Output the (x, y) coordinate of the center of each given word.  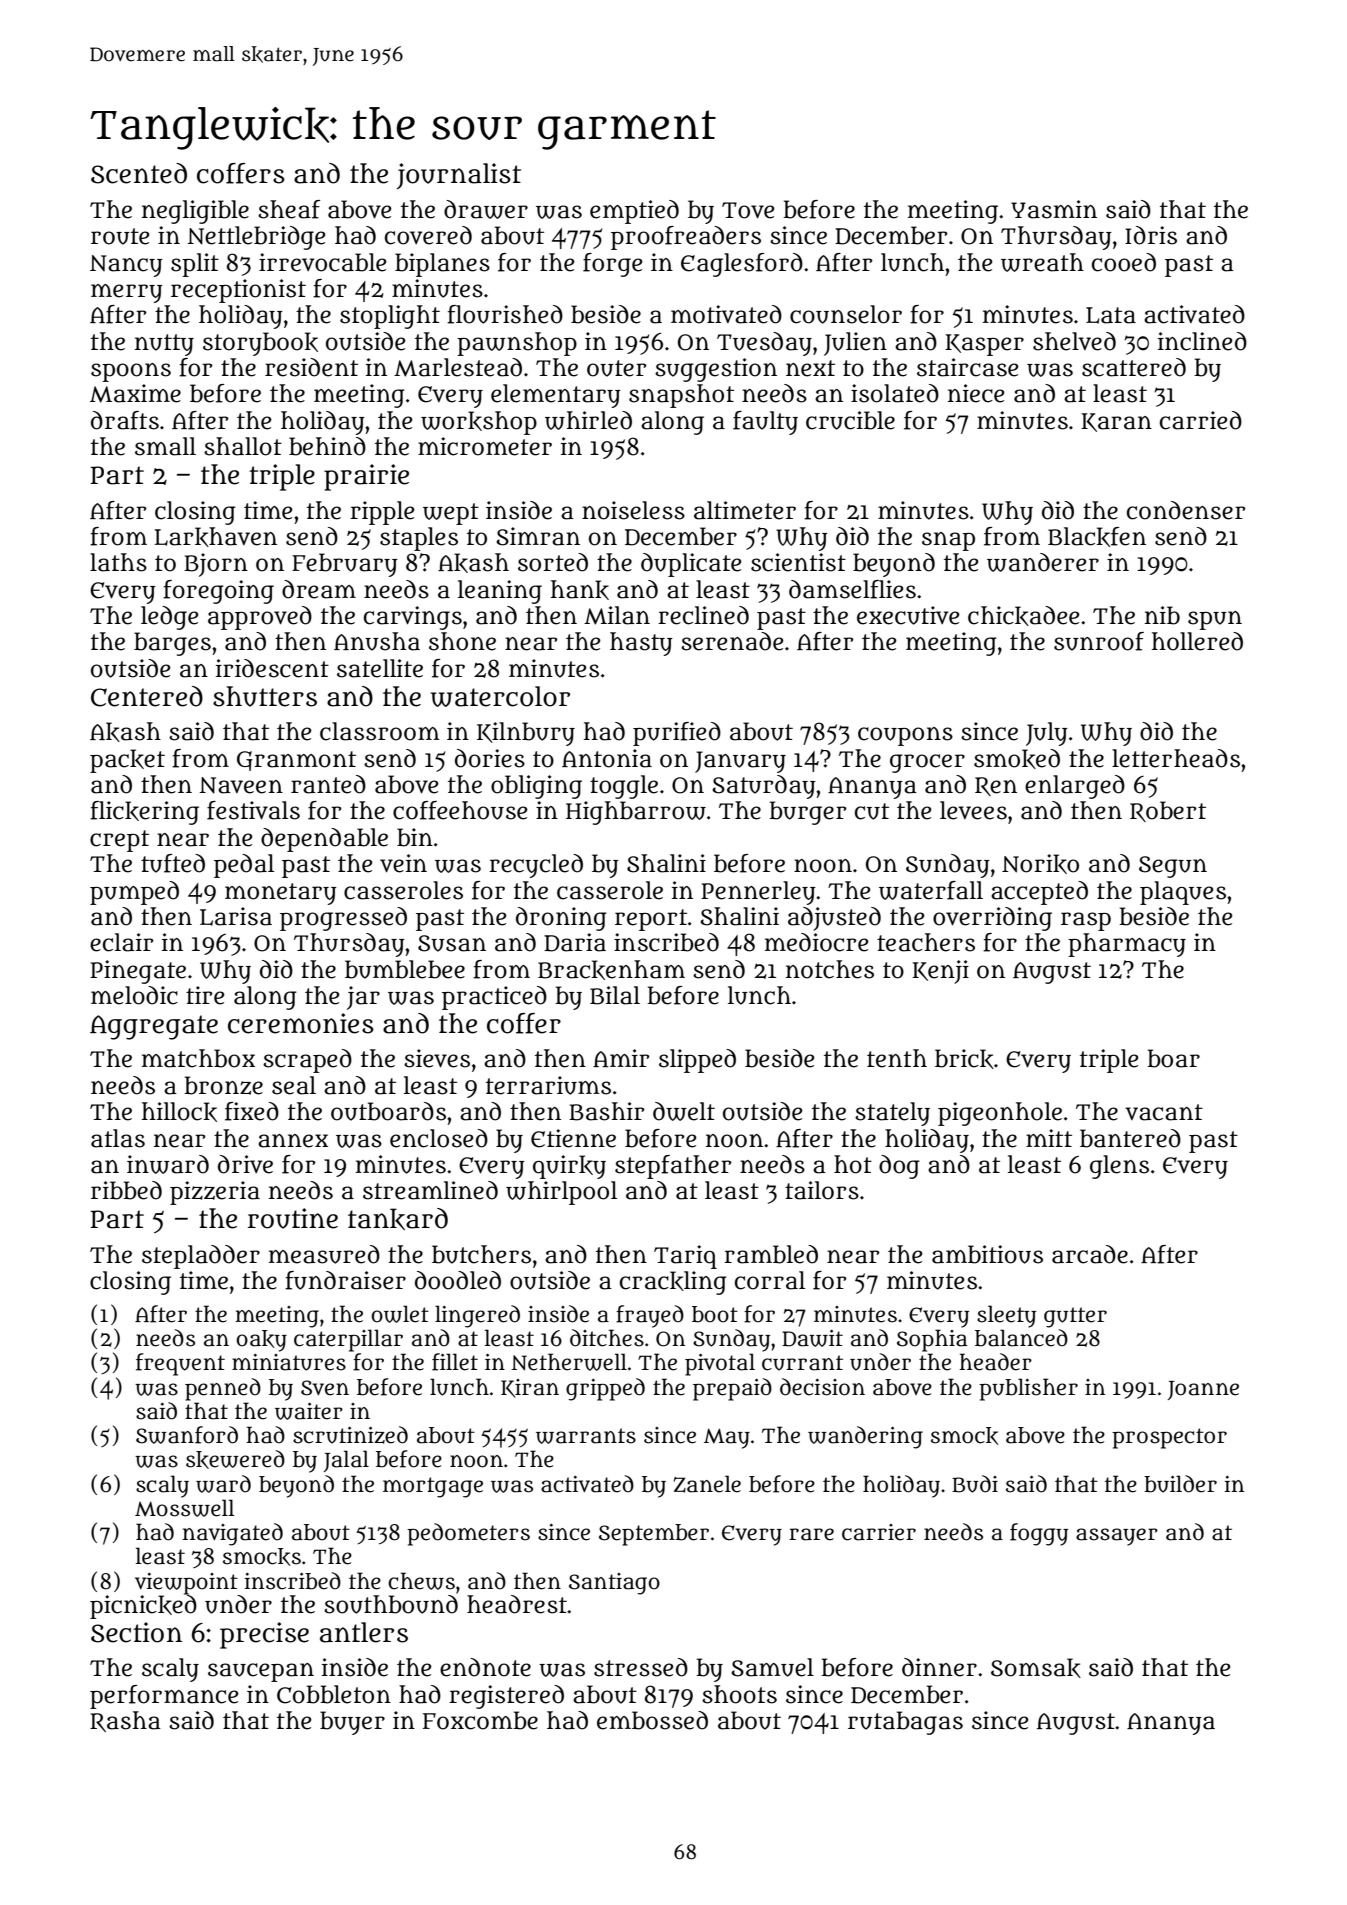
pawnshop (517, 344)
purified (677, 734)
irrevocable (323, 262)
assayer (1117, 1537)
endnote (485, 1667)
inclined (1202, 341)
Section (136, 1632)
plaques (1183, 893)
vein (403, 863)
